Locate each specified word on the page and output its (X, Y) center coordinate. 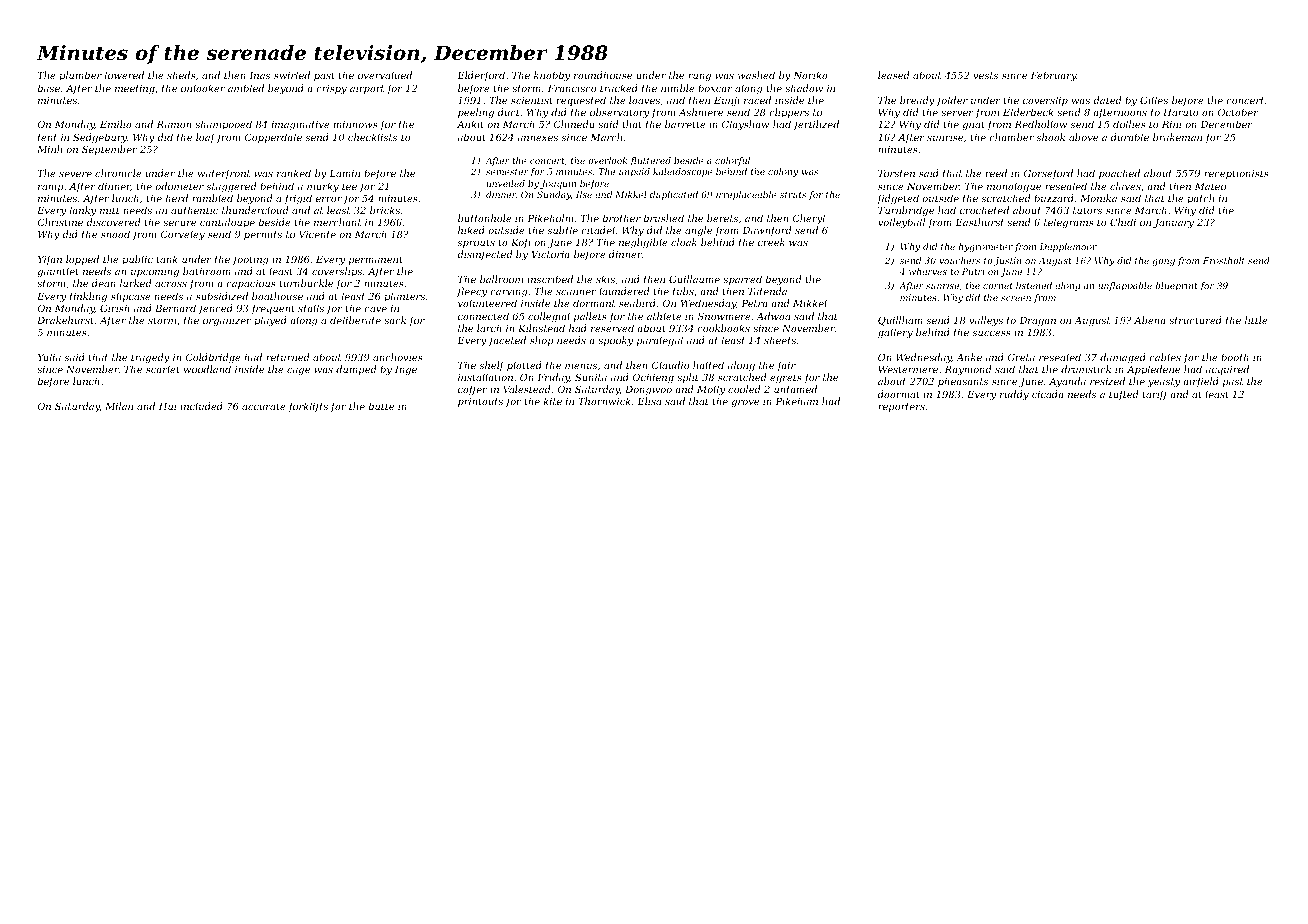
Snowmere (724, 316)
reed (996, 173)
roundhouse (603, 75)
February (1054, 76)
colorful (732, 161)
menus (581, 366)
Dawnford (766, 231)
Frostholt (1224, 260)
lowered (124, 75)
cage (298, 371)
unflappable (1125, 286)
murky (323, 187)
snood (115, 234)
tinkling (88, 297)
